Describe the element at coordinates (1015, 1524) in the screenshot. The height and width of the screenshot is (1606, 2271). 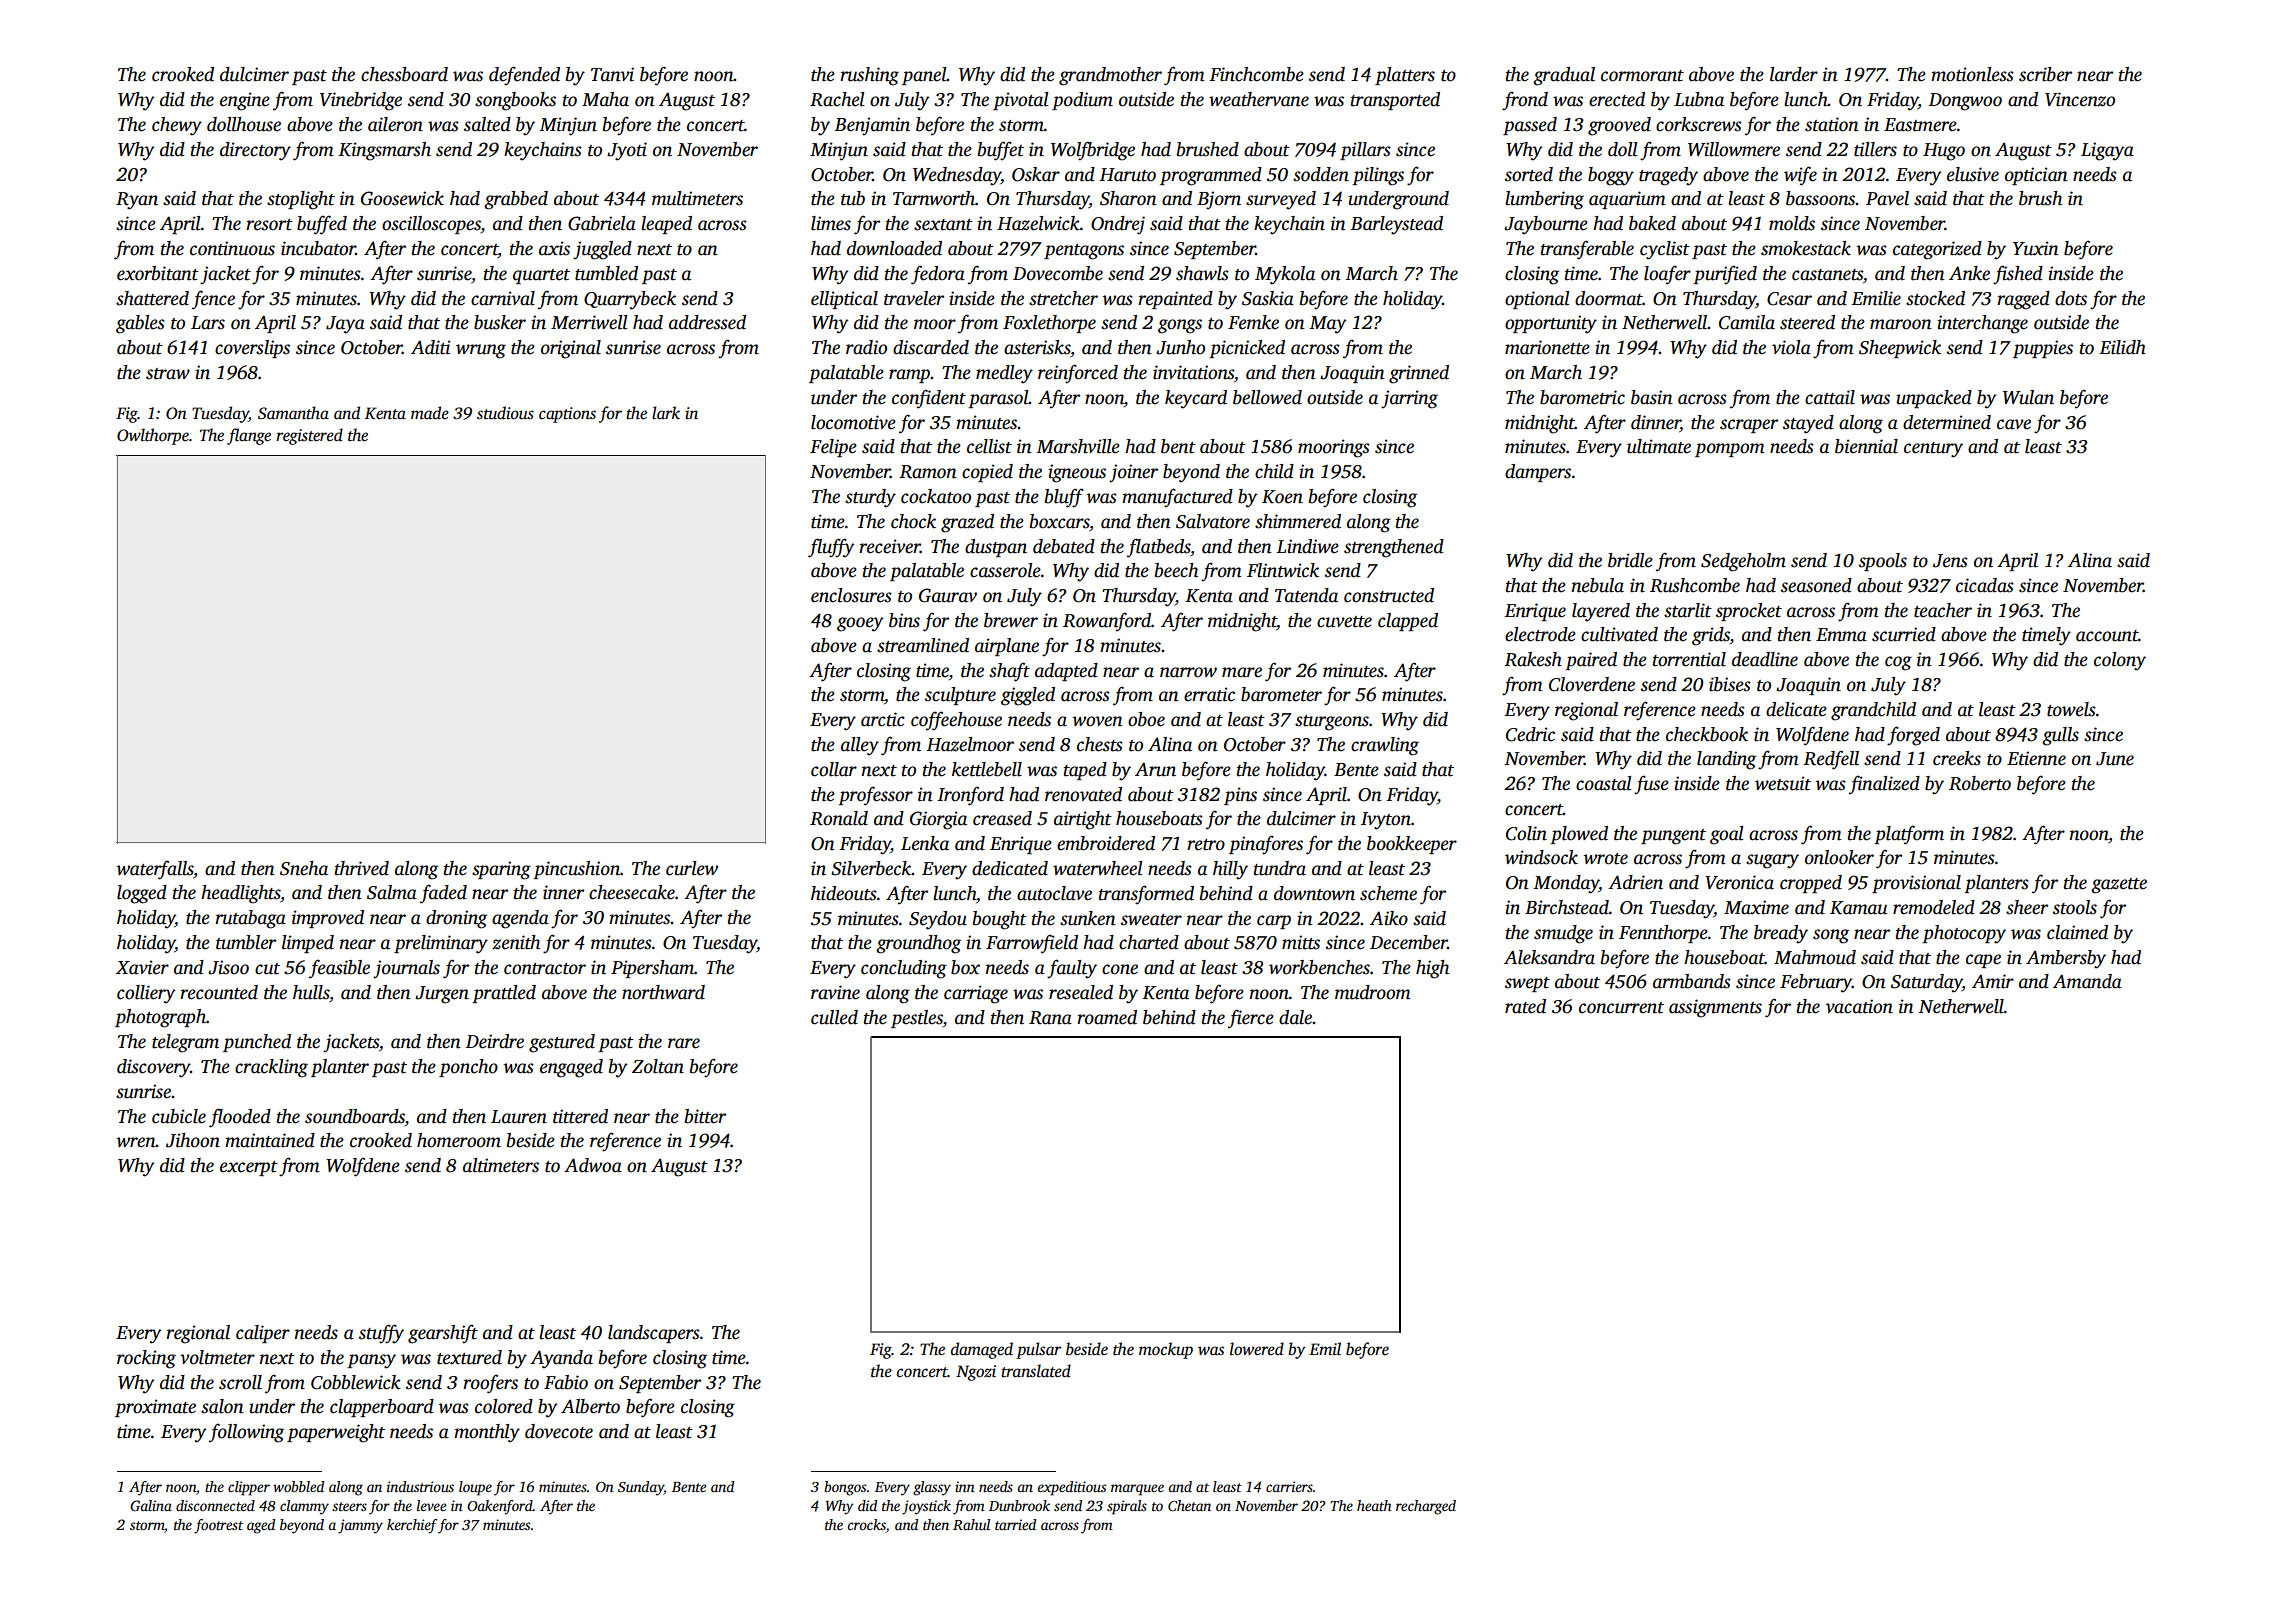
I see `tarried` at that location.
